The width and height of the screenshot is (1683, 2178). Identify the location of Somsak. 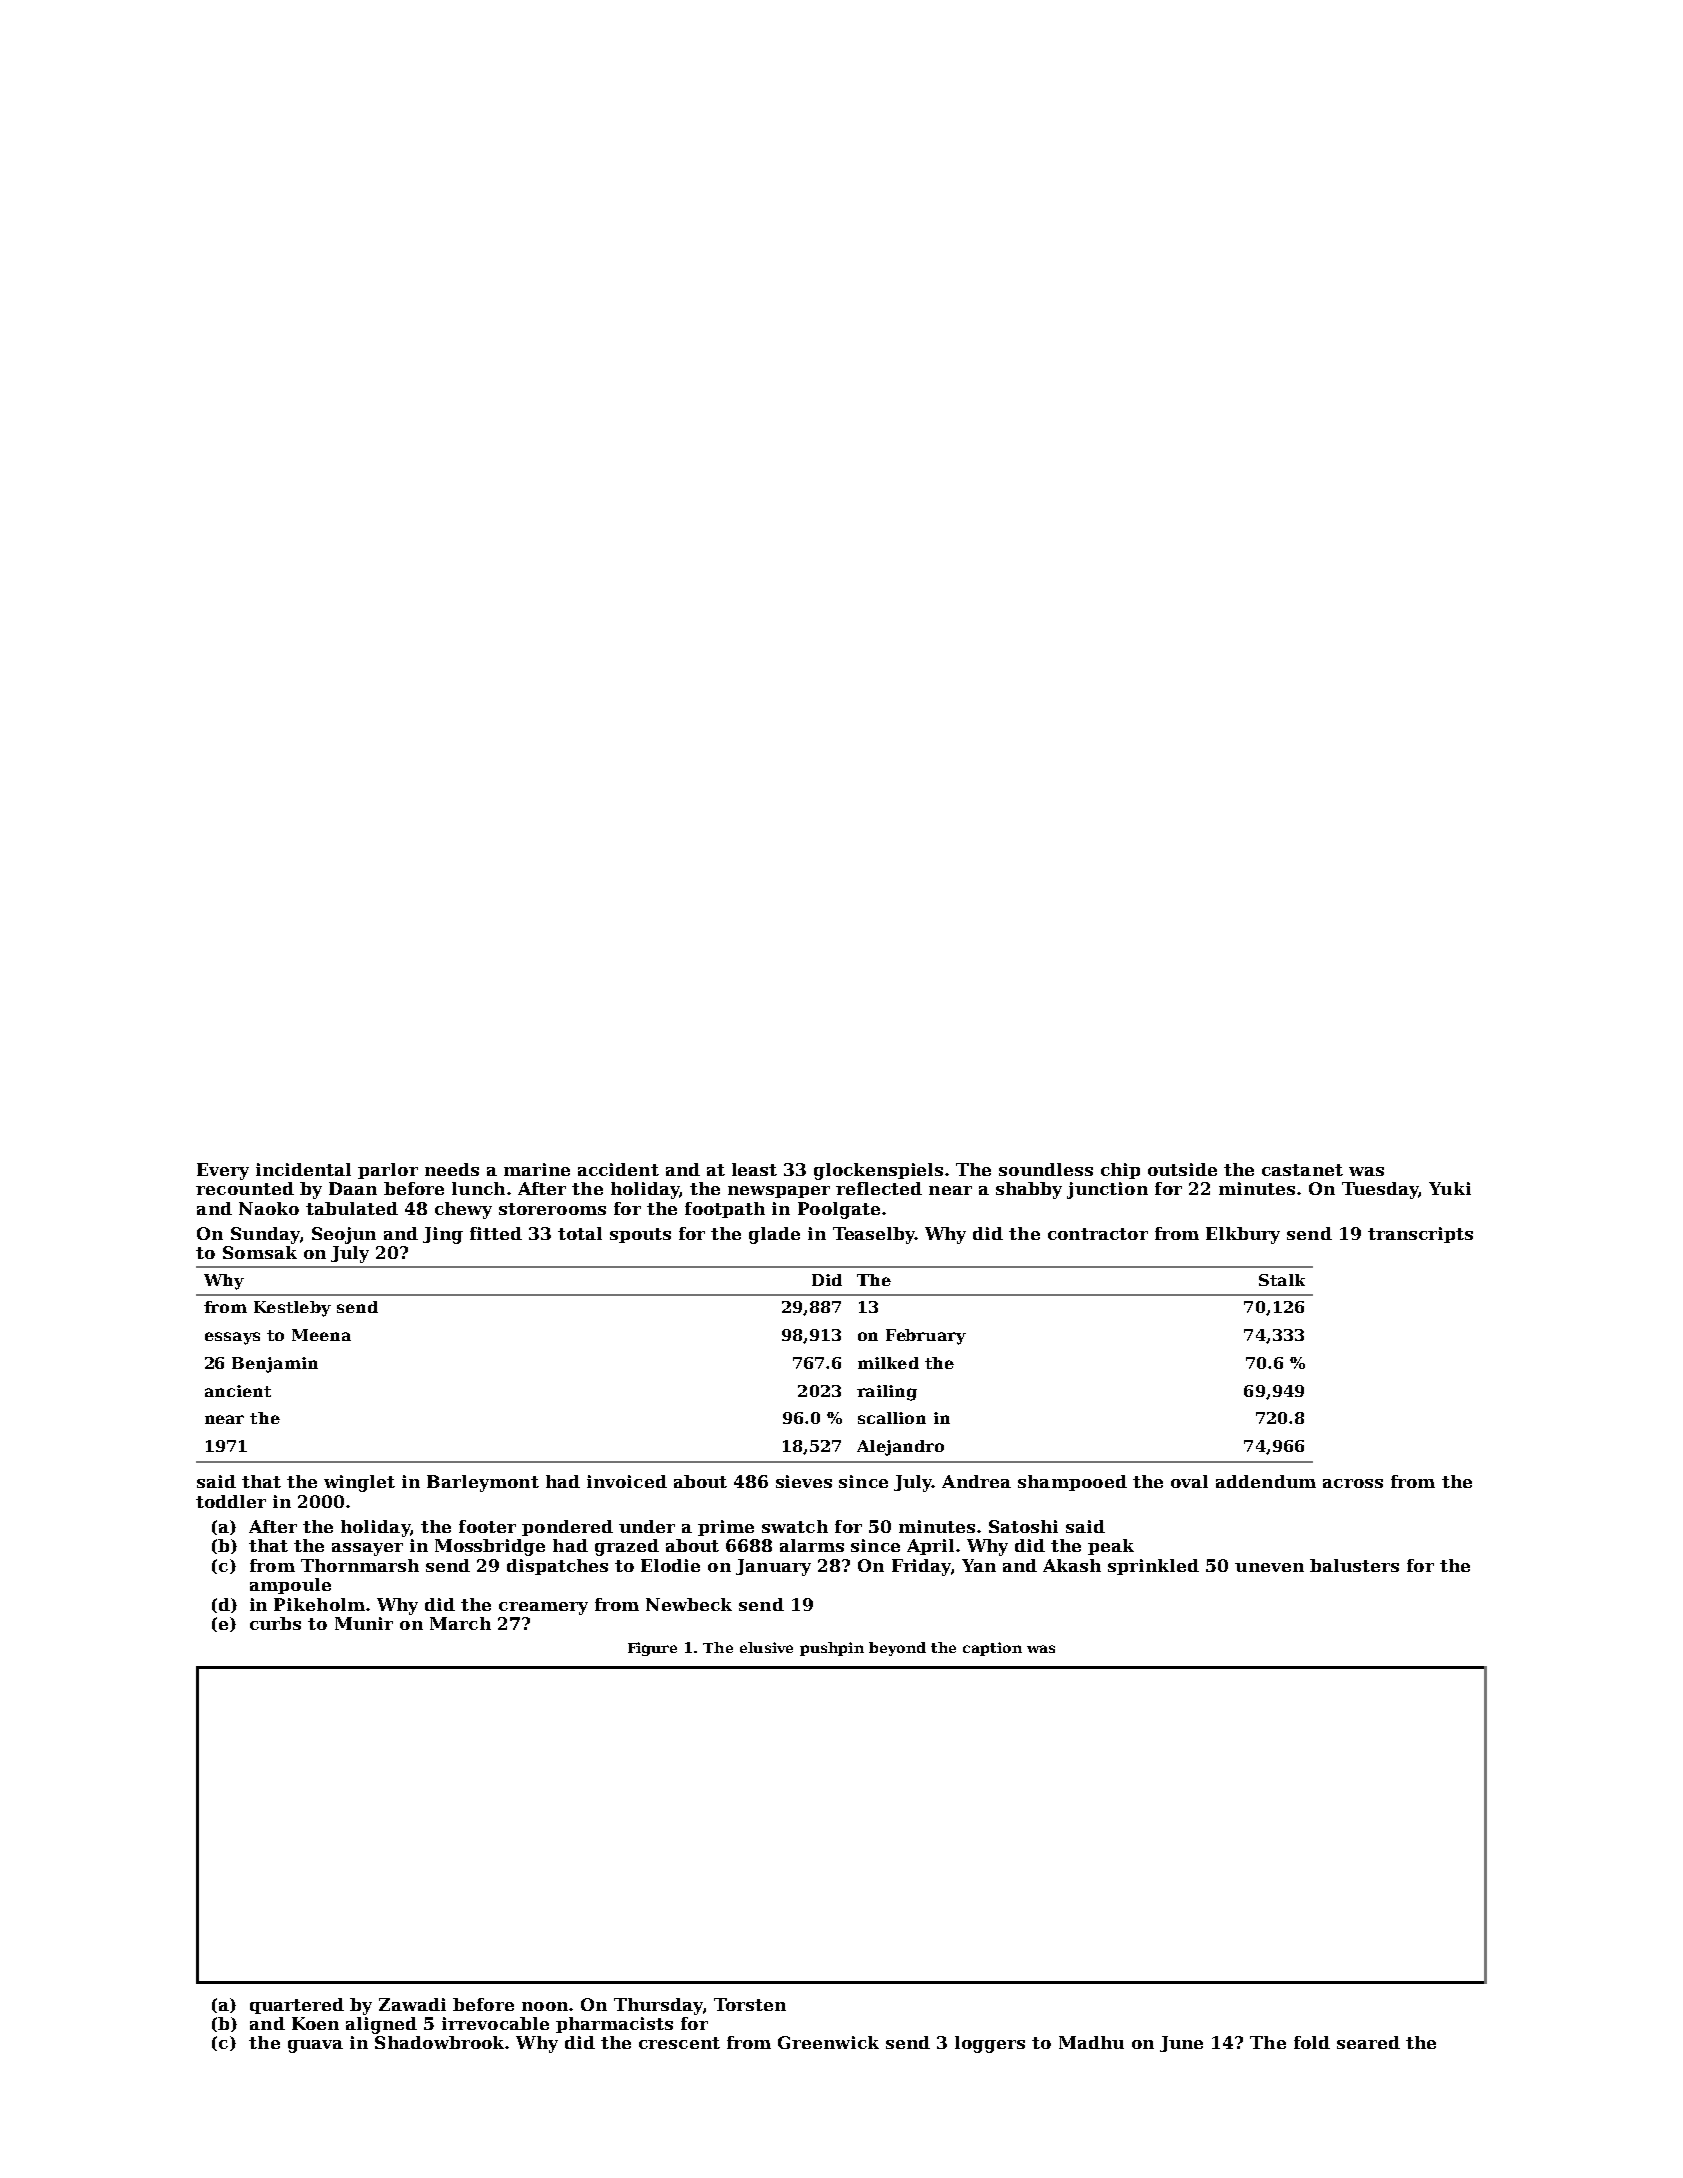
(260, 1252).
